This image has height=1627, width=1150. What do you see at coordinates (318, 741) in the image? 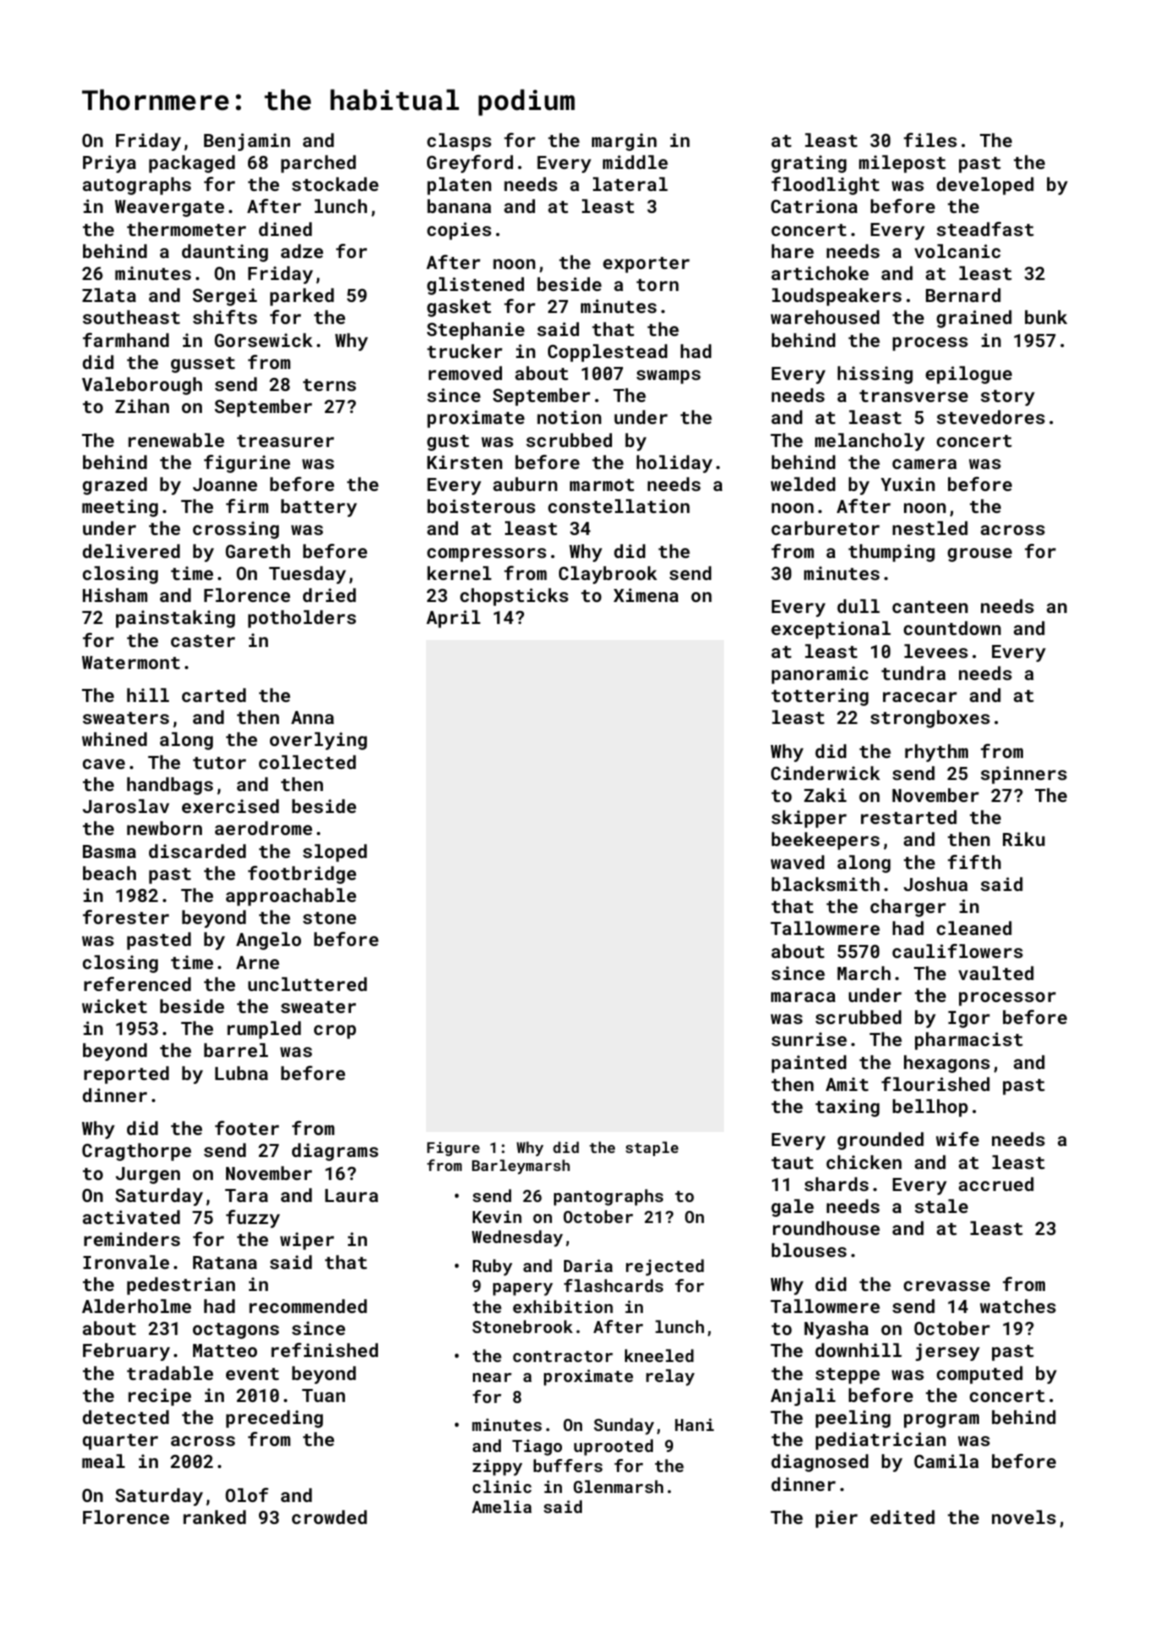
I see `overlying` at bounding box center [318, 741].
